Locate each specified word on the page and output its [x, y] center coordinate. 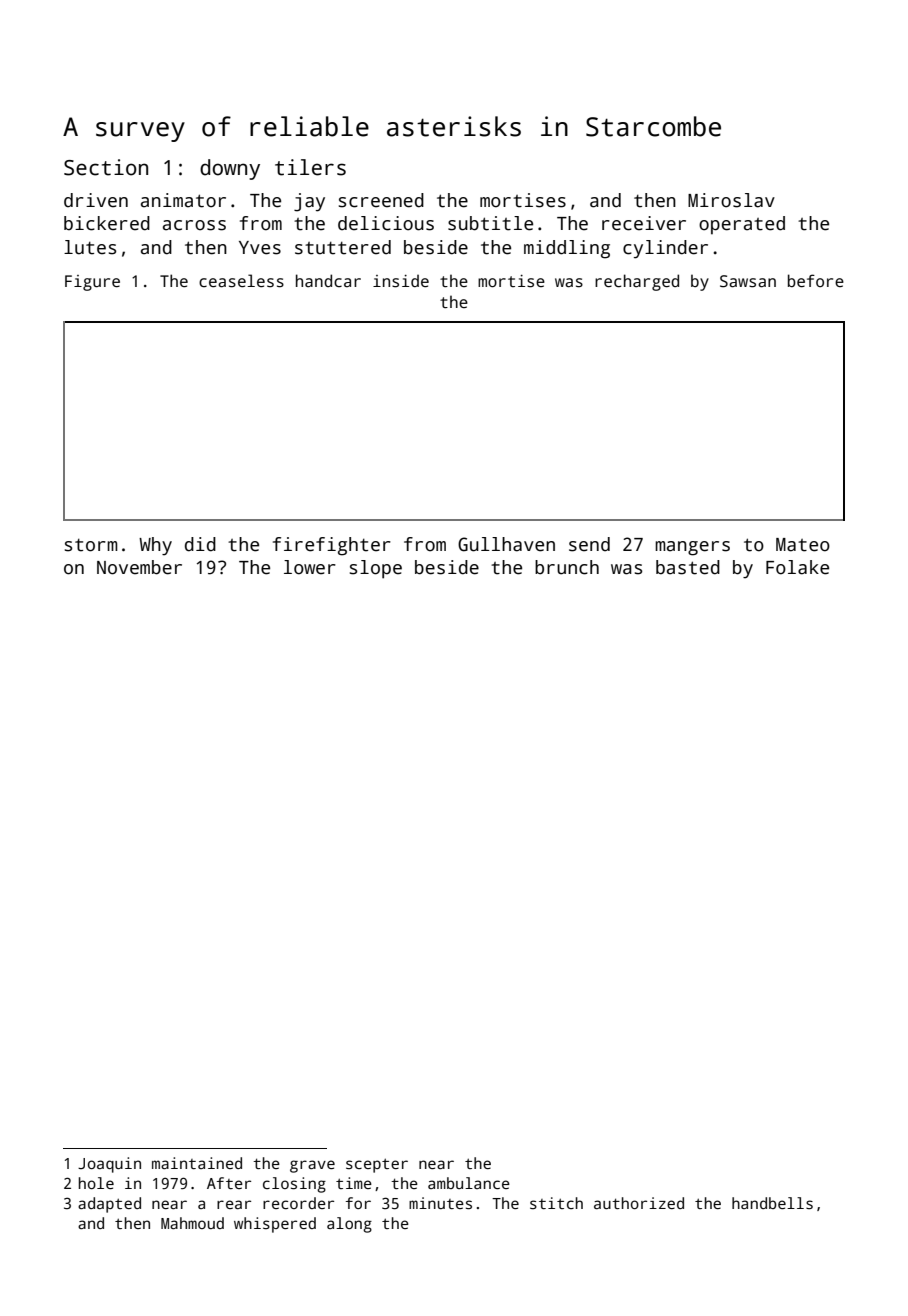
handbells [772, 1203]
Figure [92, 283]
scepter [377, 1165]
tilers [310, 167]
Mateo [803, 545]
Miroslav [731, 200]
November [139, 567]
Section [106, 167]
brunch [567, 567]
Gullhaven [506, 544]
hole [96, 1183]
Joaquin [109, 1165]
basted [688, 567]
